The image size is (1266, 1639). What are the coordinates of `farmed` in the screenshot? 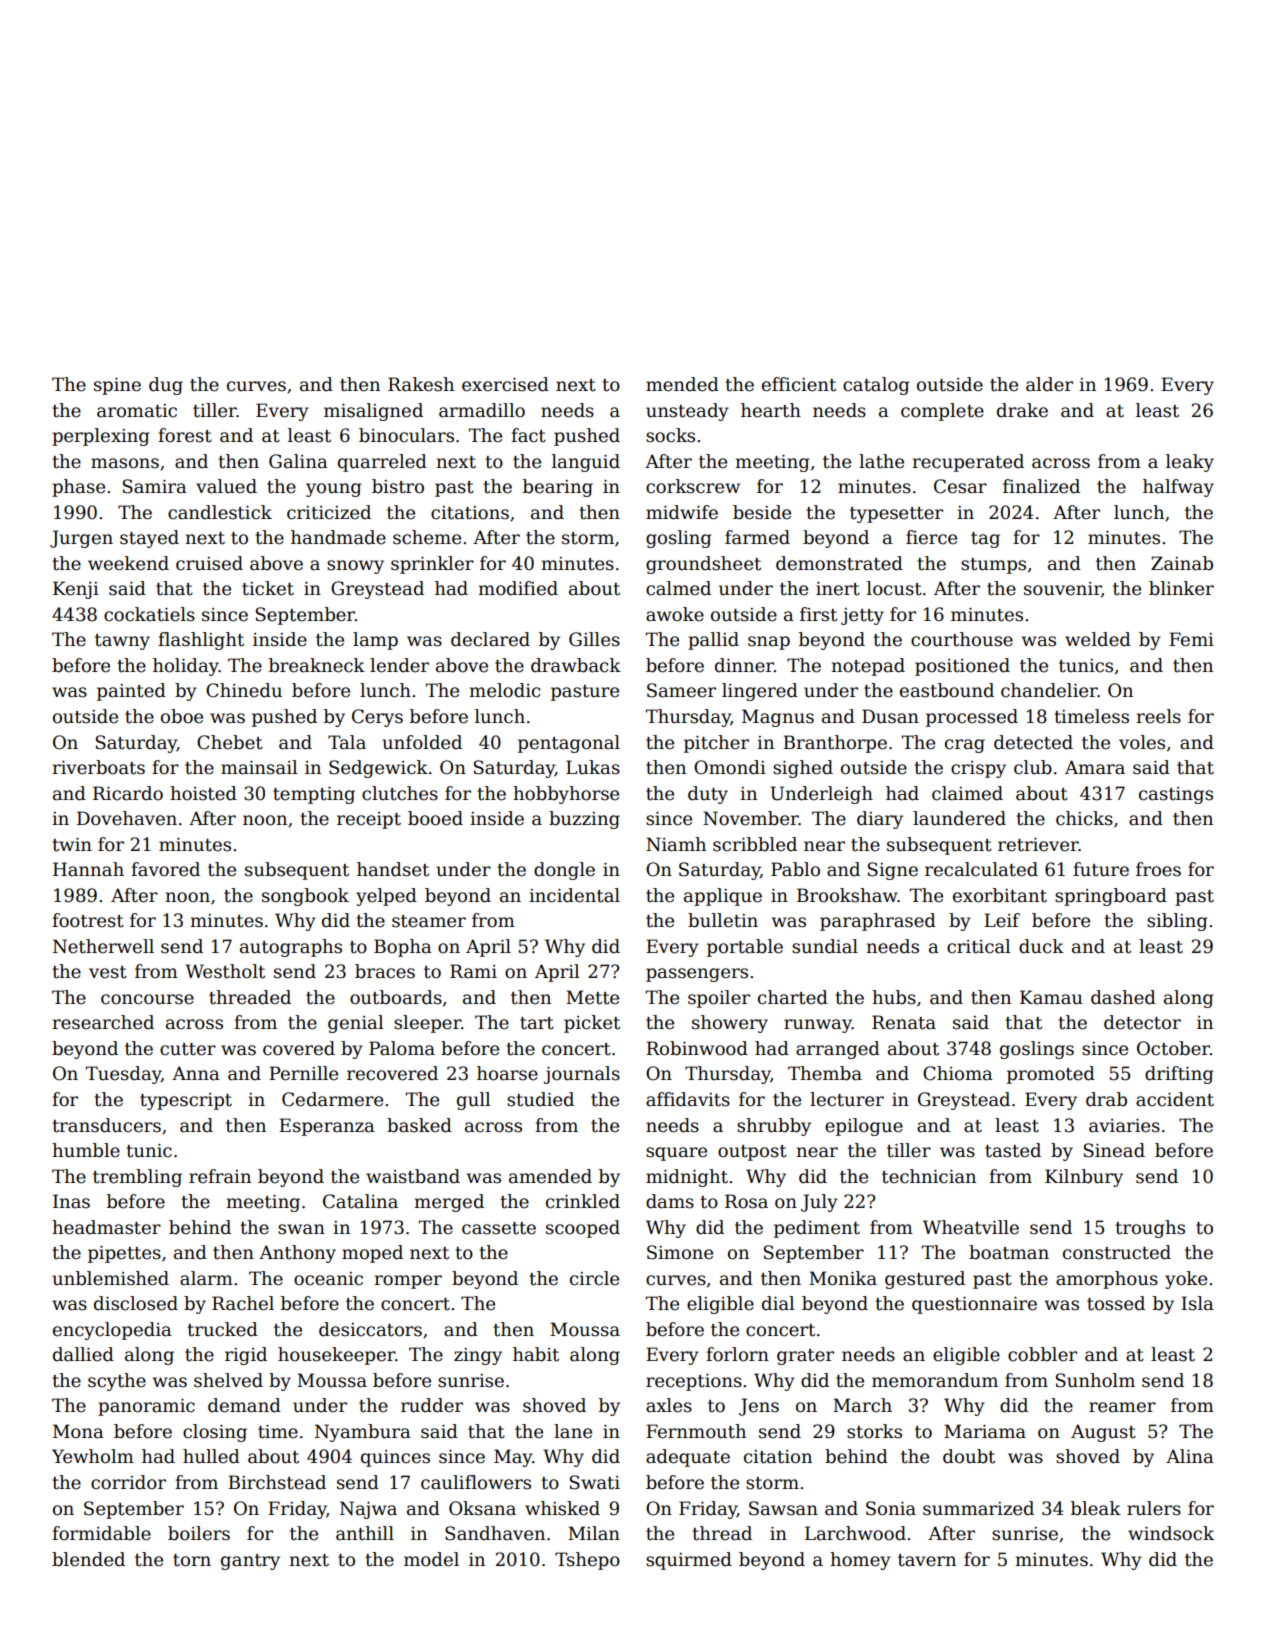 It's located at (757, 537).
